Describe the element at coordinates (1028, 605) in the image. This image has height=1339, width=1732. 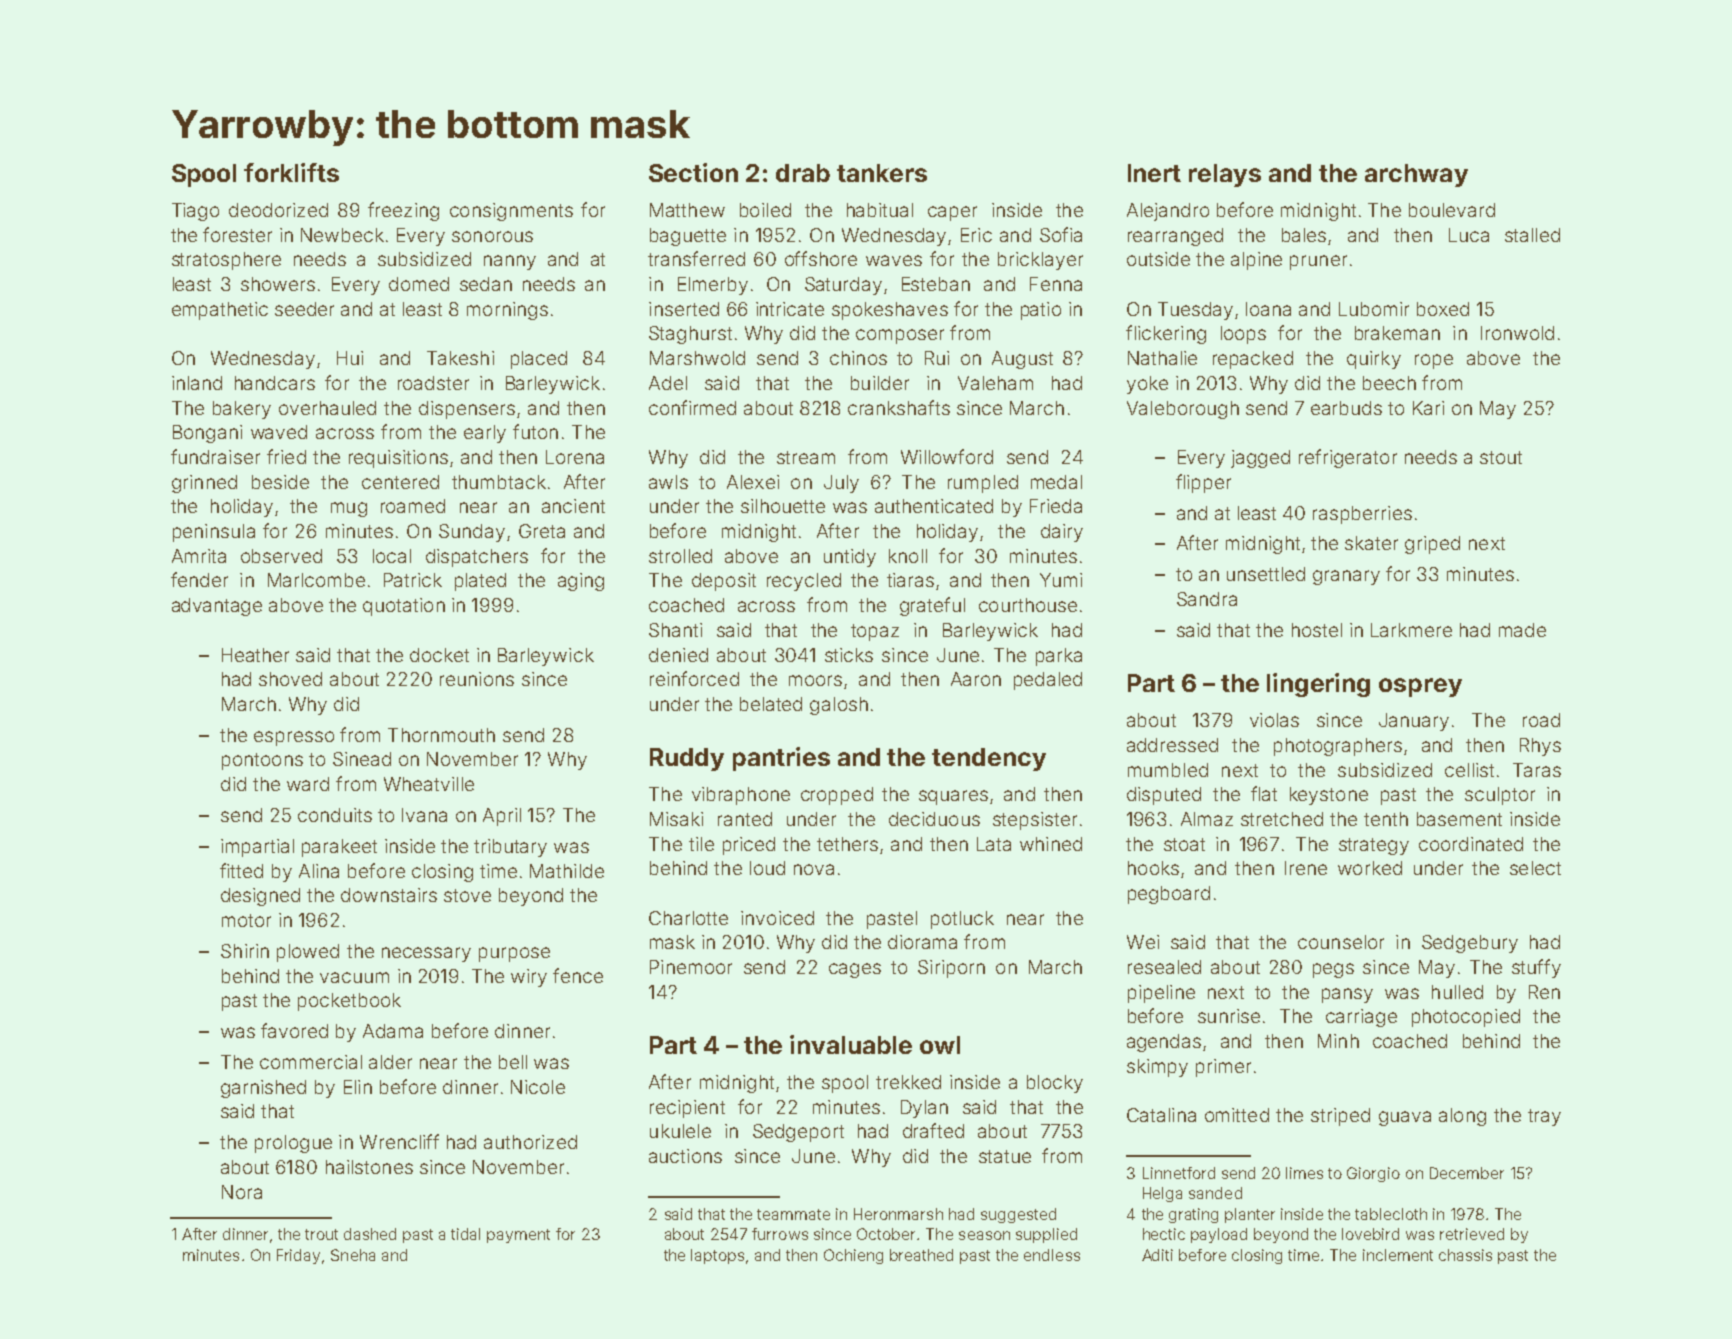
I see `courthouse` at that location.
